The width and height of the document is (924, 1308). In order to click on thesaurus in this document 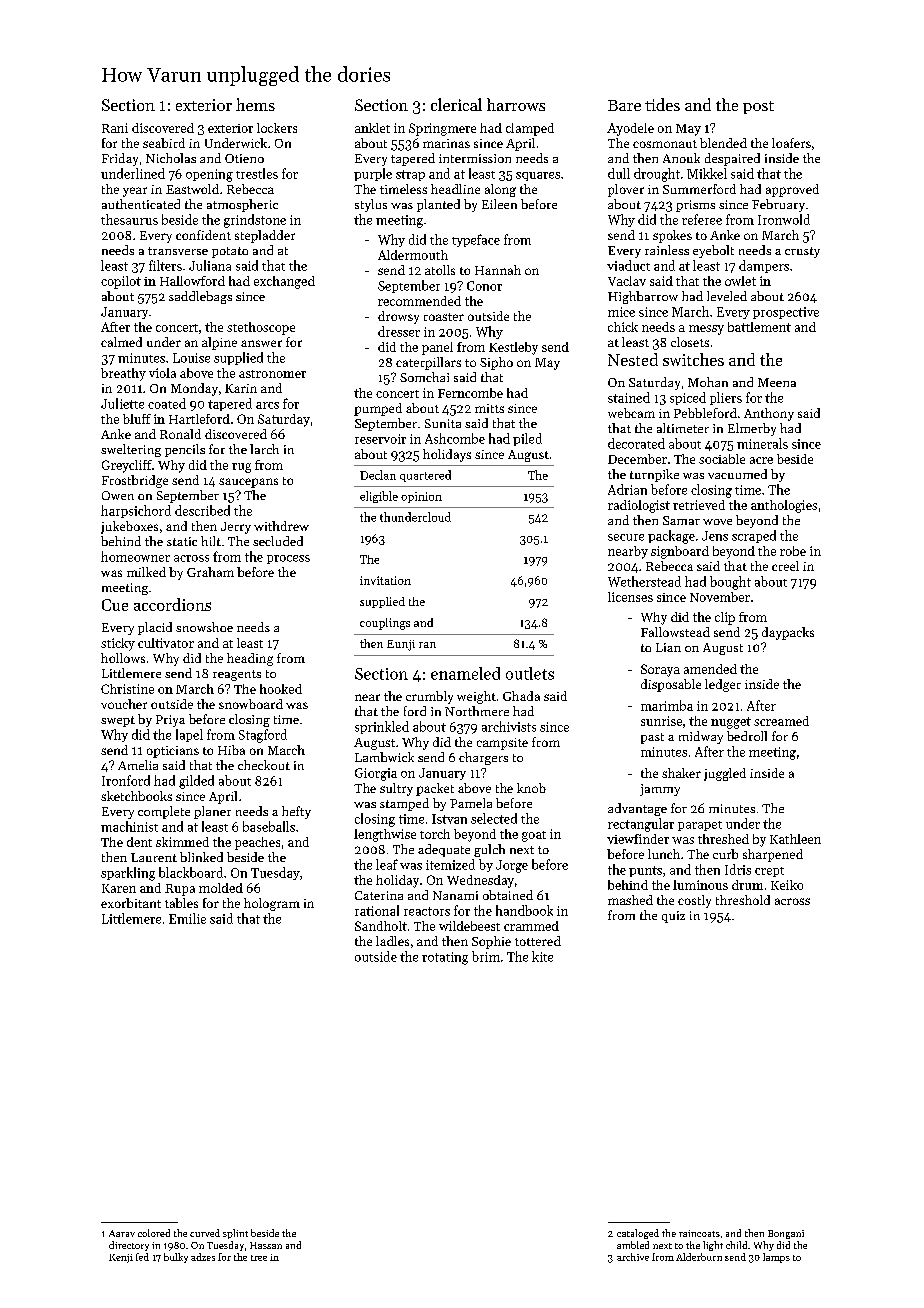, I will do `click(129, 219)`.
